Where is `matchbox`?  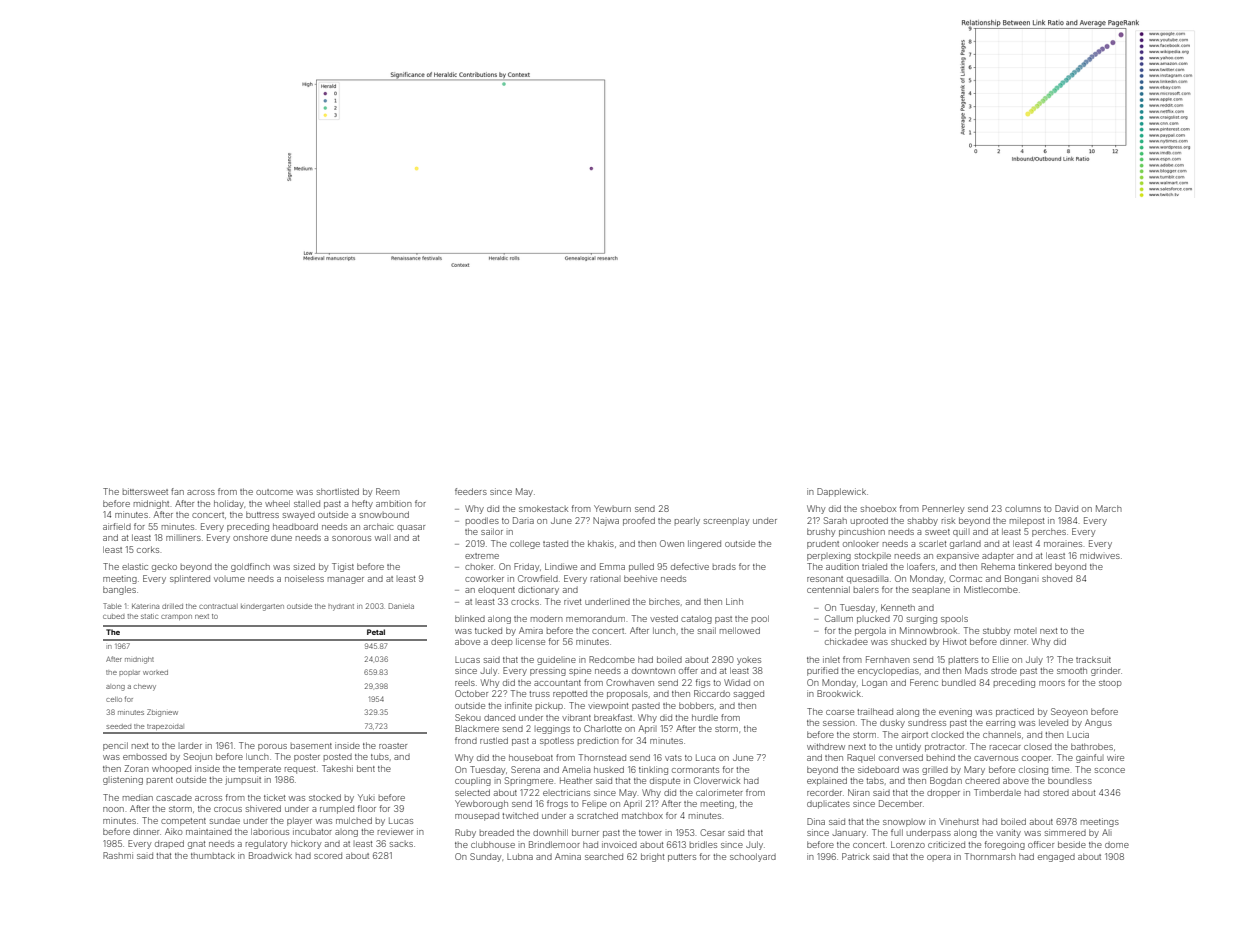
matchbox is located at coordinates (642, 815).
